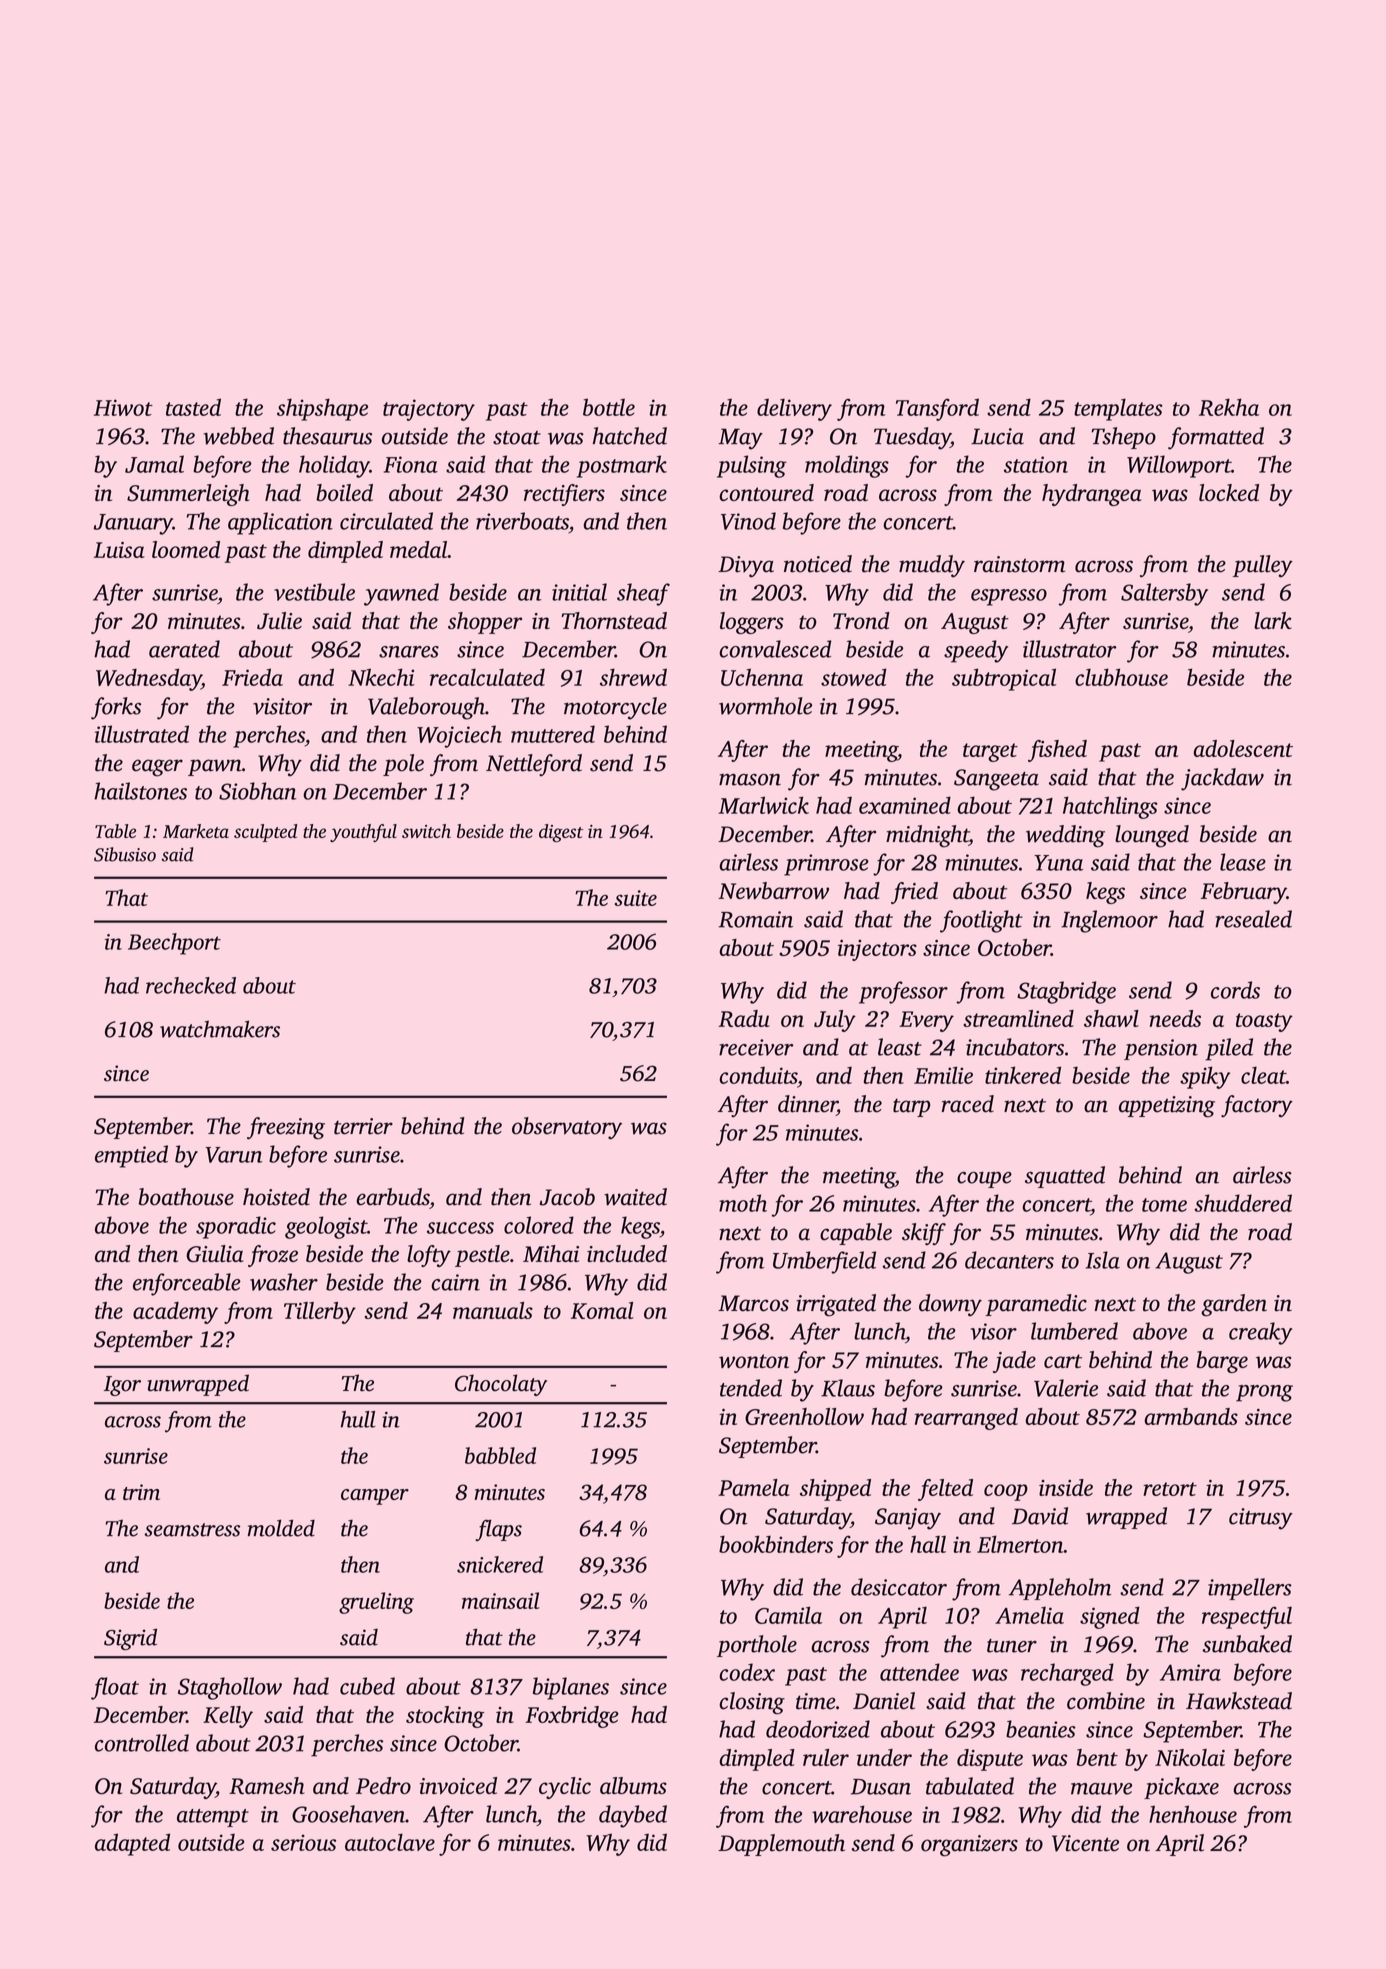  I want to click on daybed, so click(633, 1816).
